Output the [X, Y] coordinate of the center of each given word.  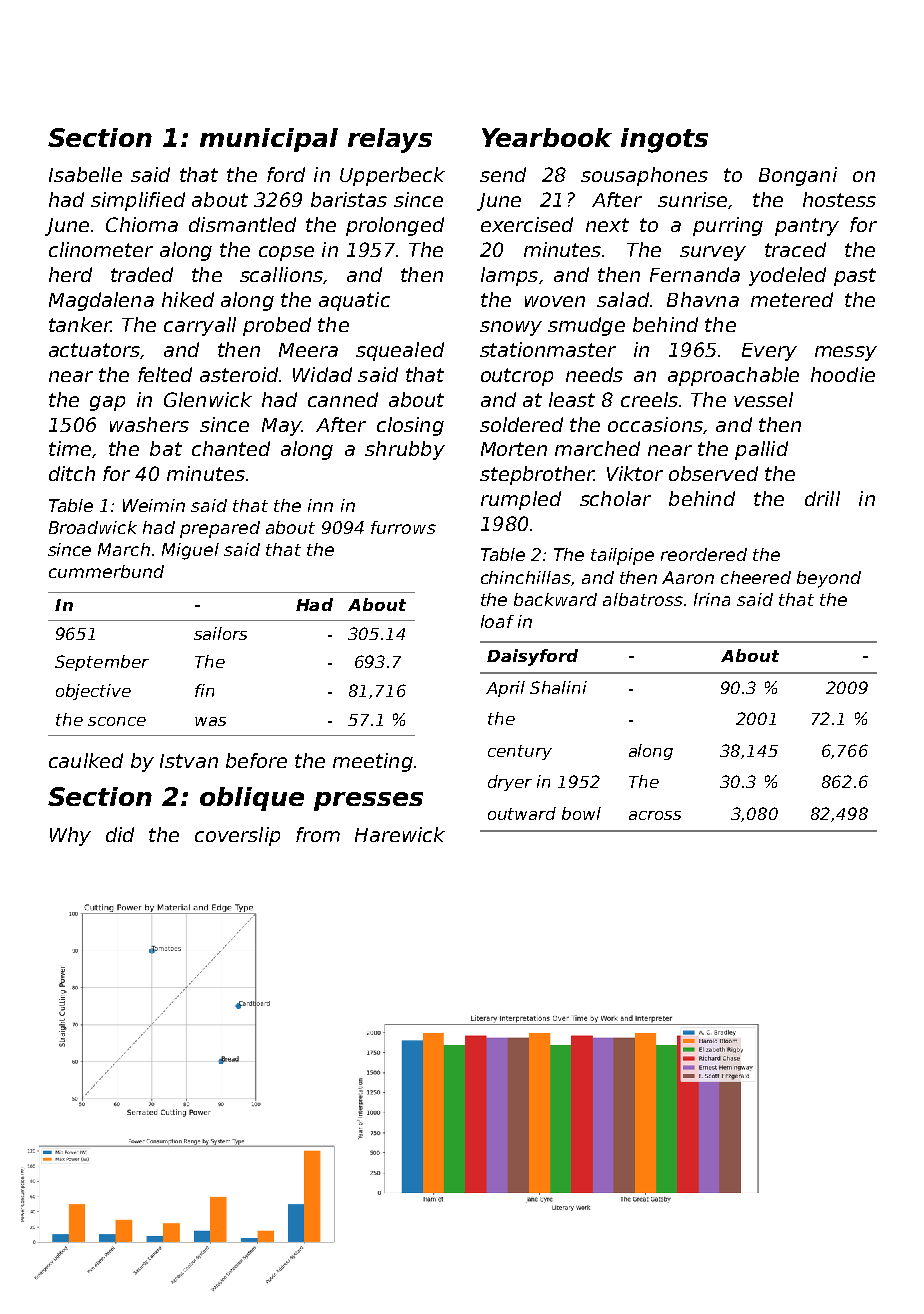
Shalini [558, 687]
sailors [220, 633]
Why [70, 836]
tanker [80, 324]
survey [713, 253]
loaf [497, 621]
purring [728, 226]
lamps [509, 276]
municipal [269, 140]
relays [390, 140]
